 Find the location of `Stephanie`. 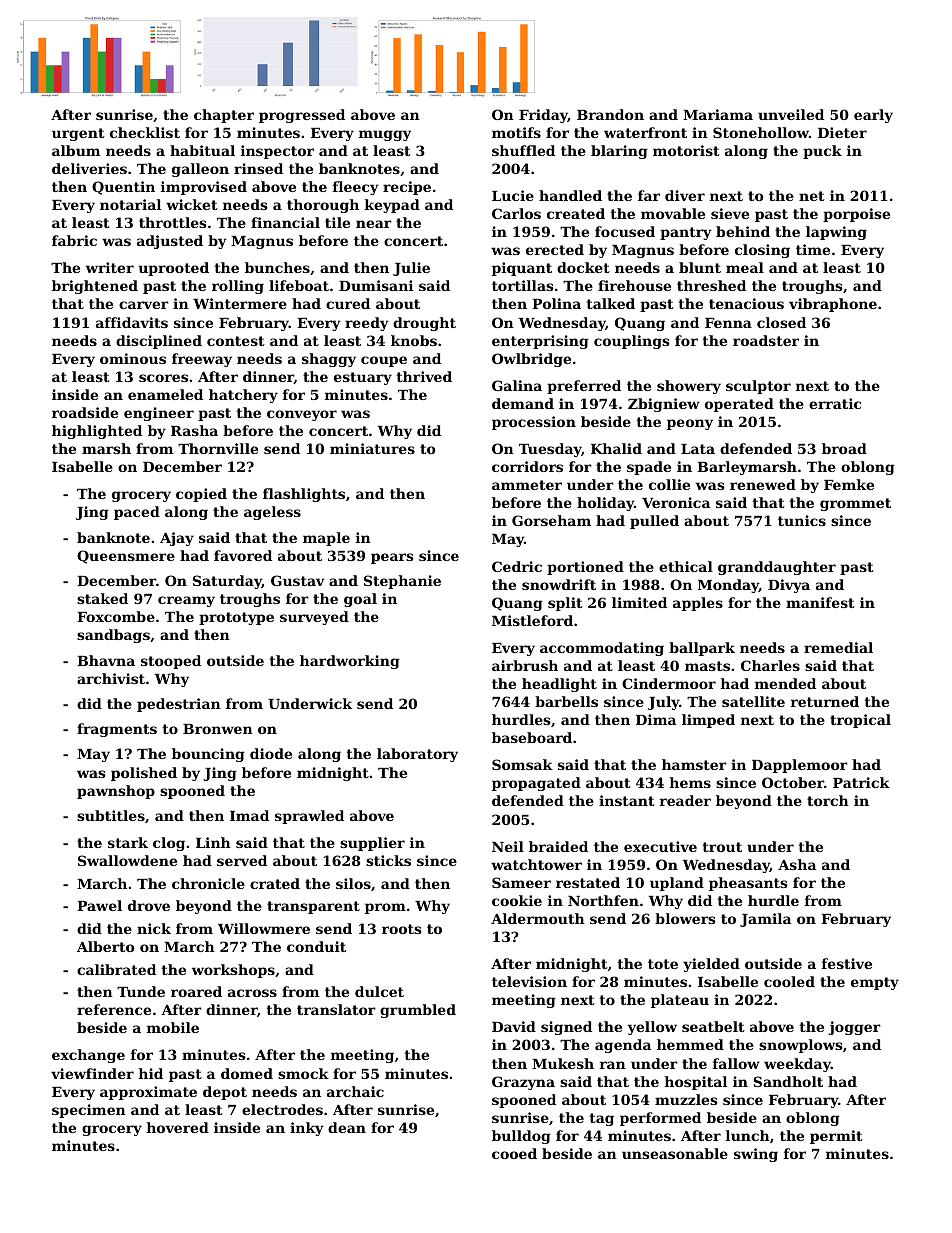

Stephanie is located at coordinates (402, 582).
